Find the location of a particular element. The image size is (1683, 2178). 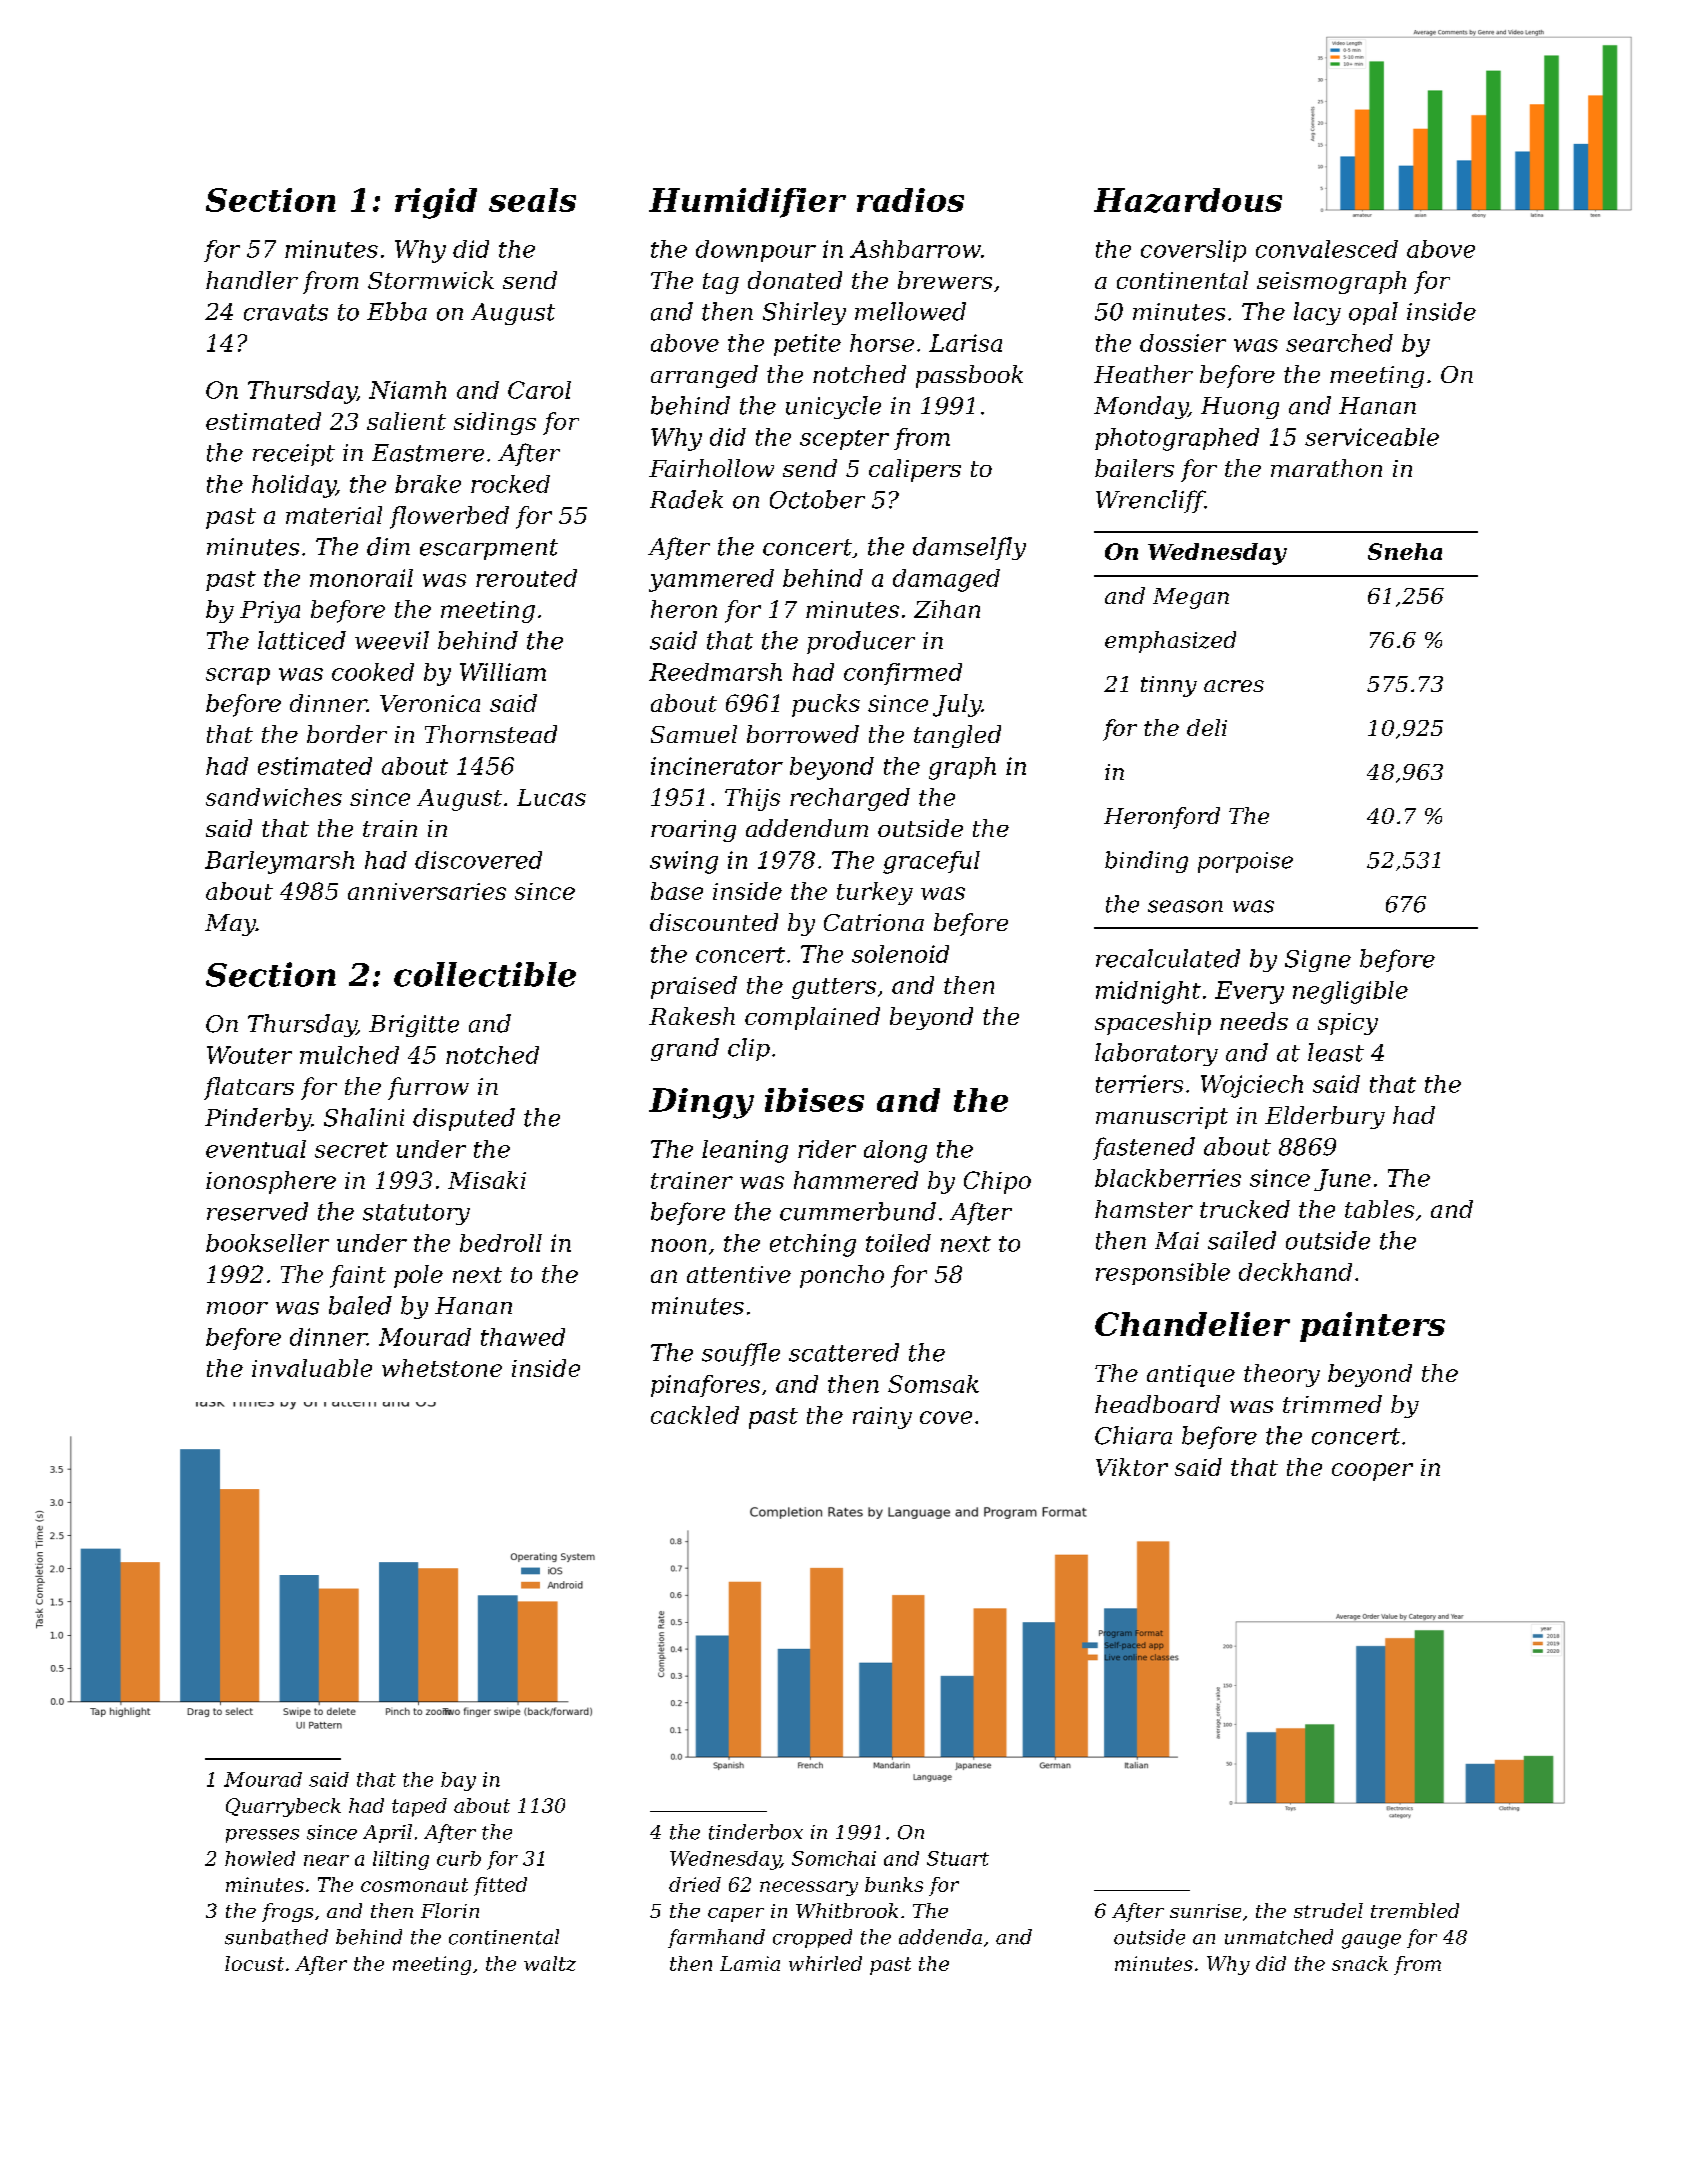

souffle is located at coordinates (741, 1354).
